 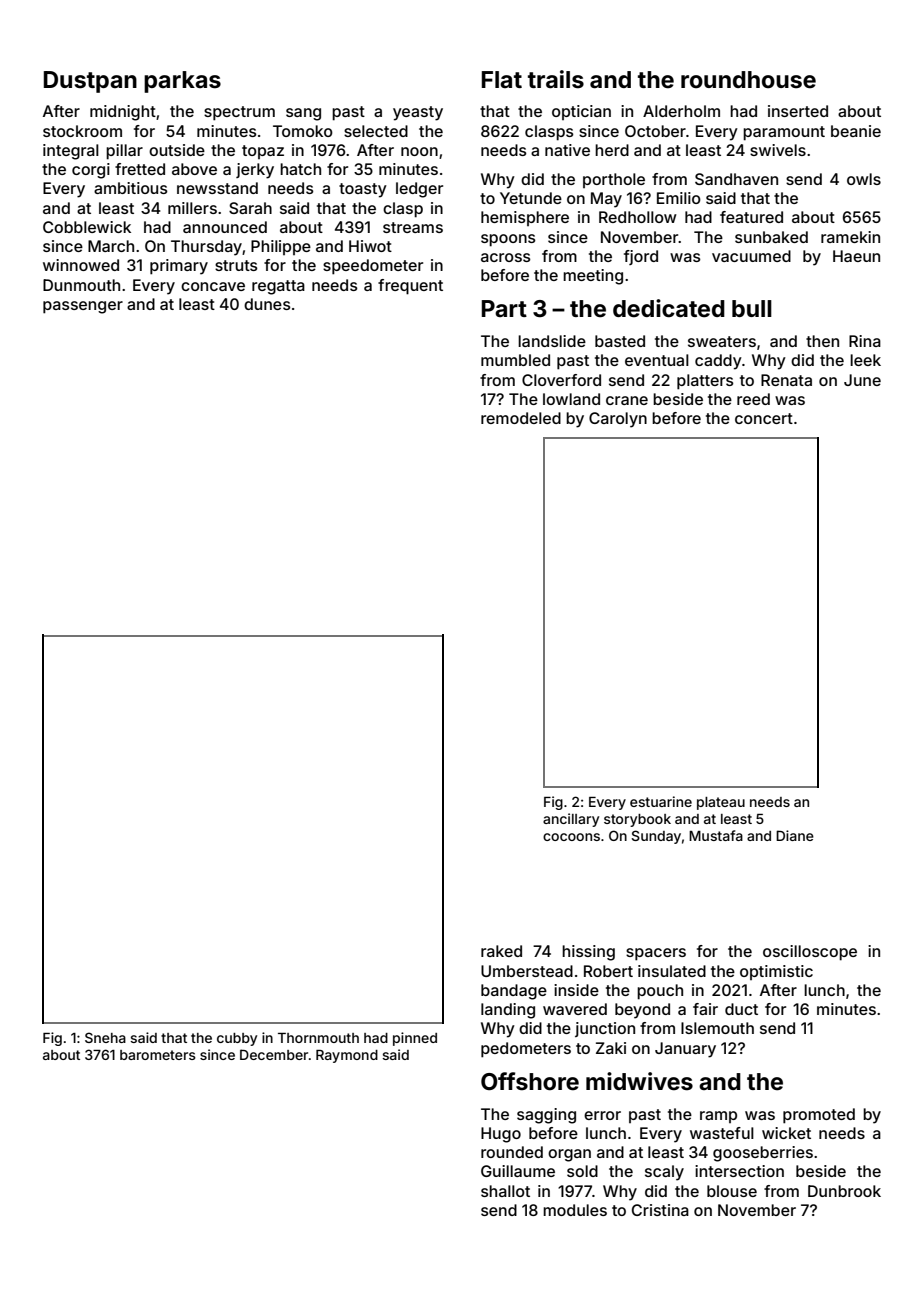 What do you see at coordinates (501, 951) in the screenshot?
I see `raked` at bounding box center [501, 951].
